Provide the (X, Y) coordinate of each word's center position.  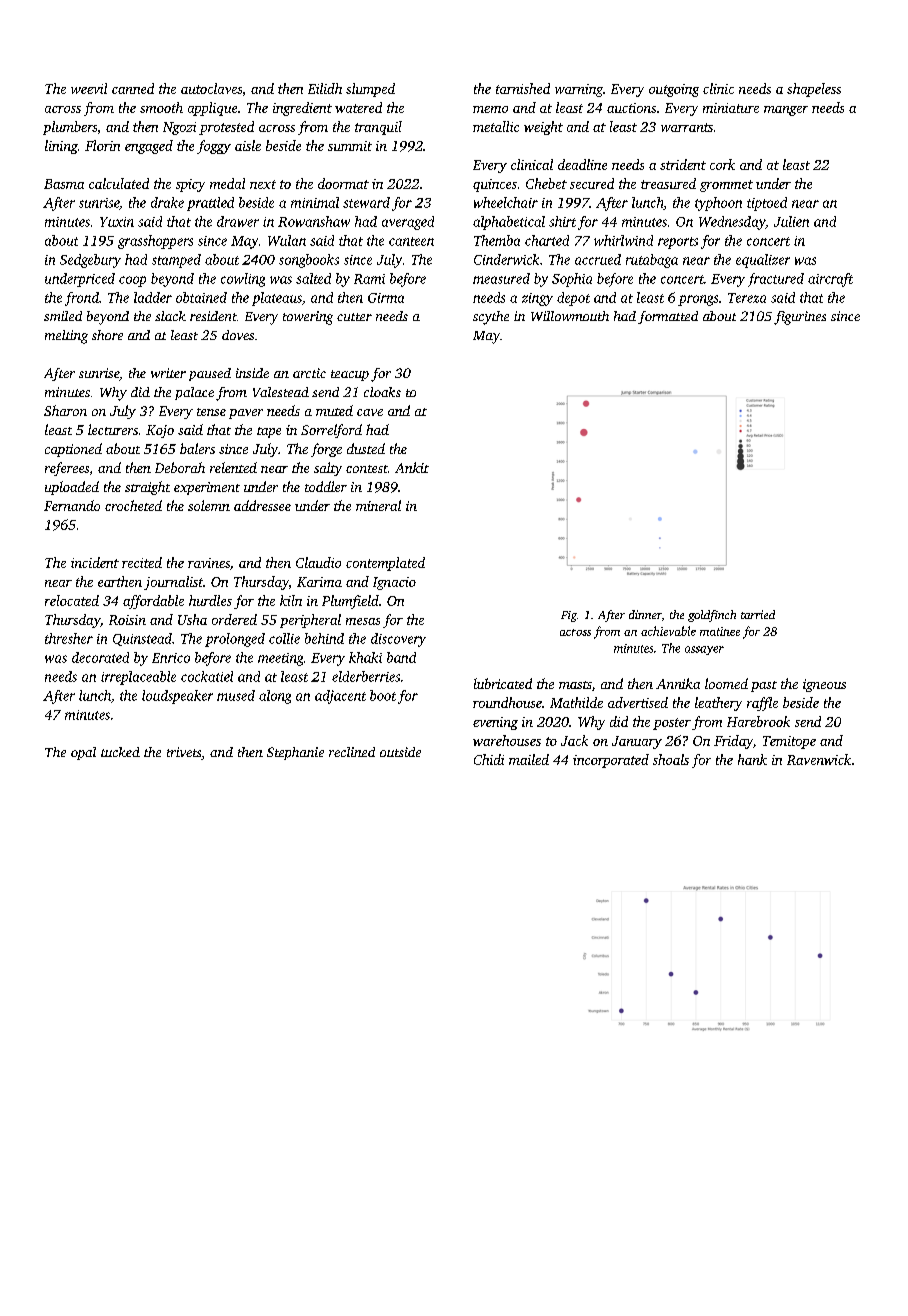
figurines (800, 318)
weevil (89, 88)
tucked (120, 752)
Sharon (65, 410)
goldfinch (712, 616)
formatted (668, 317)
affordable (153, 602)
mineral (378, 505)
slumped (370, 90)
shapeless (814, 90)
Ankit (412, 467)
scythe (491, 318)
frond (82, 299)
